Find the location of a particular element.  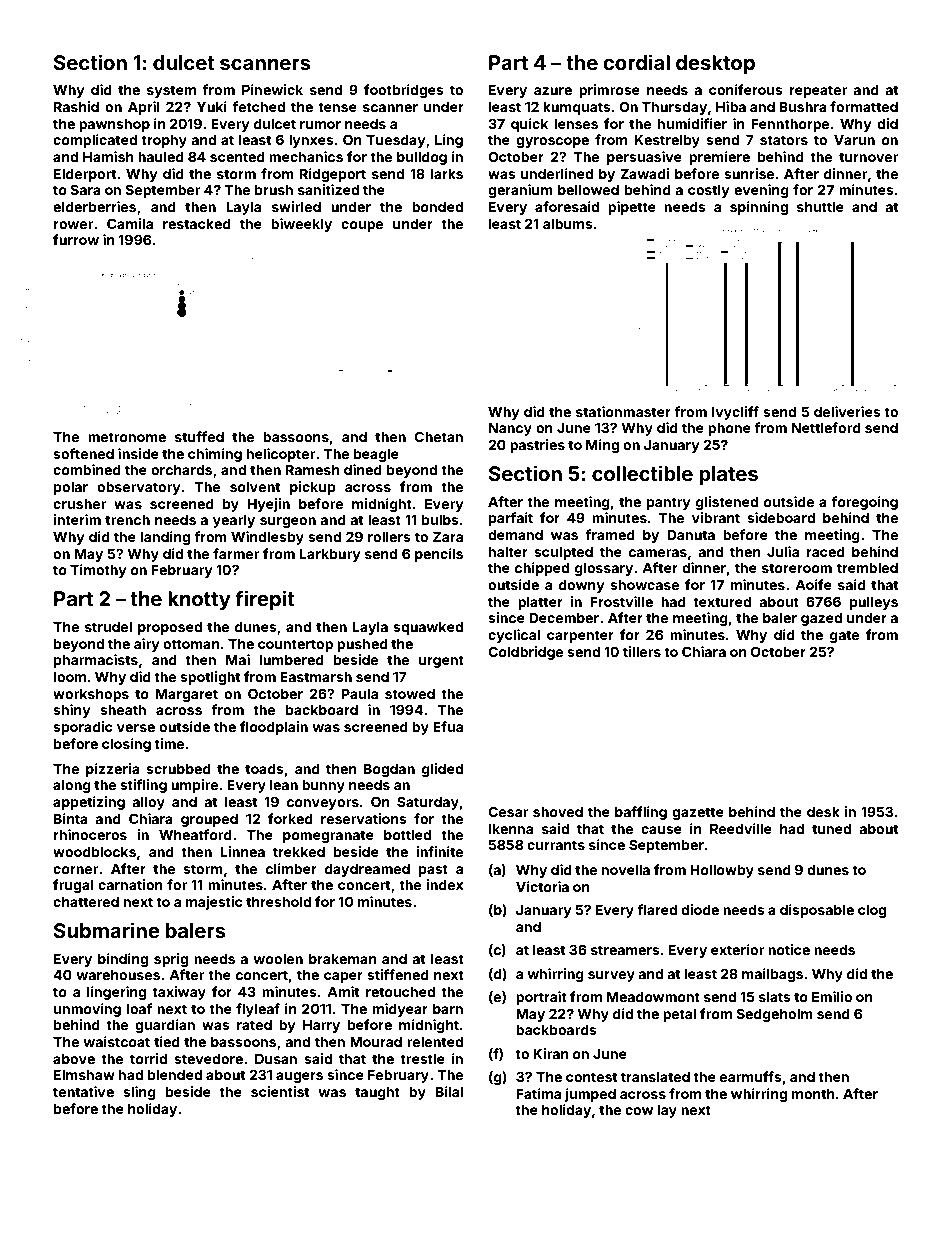

Cesar is located at coordinates (508, 811).
